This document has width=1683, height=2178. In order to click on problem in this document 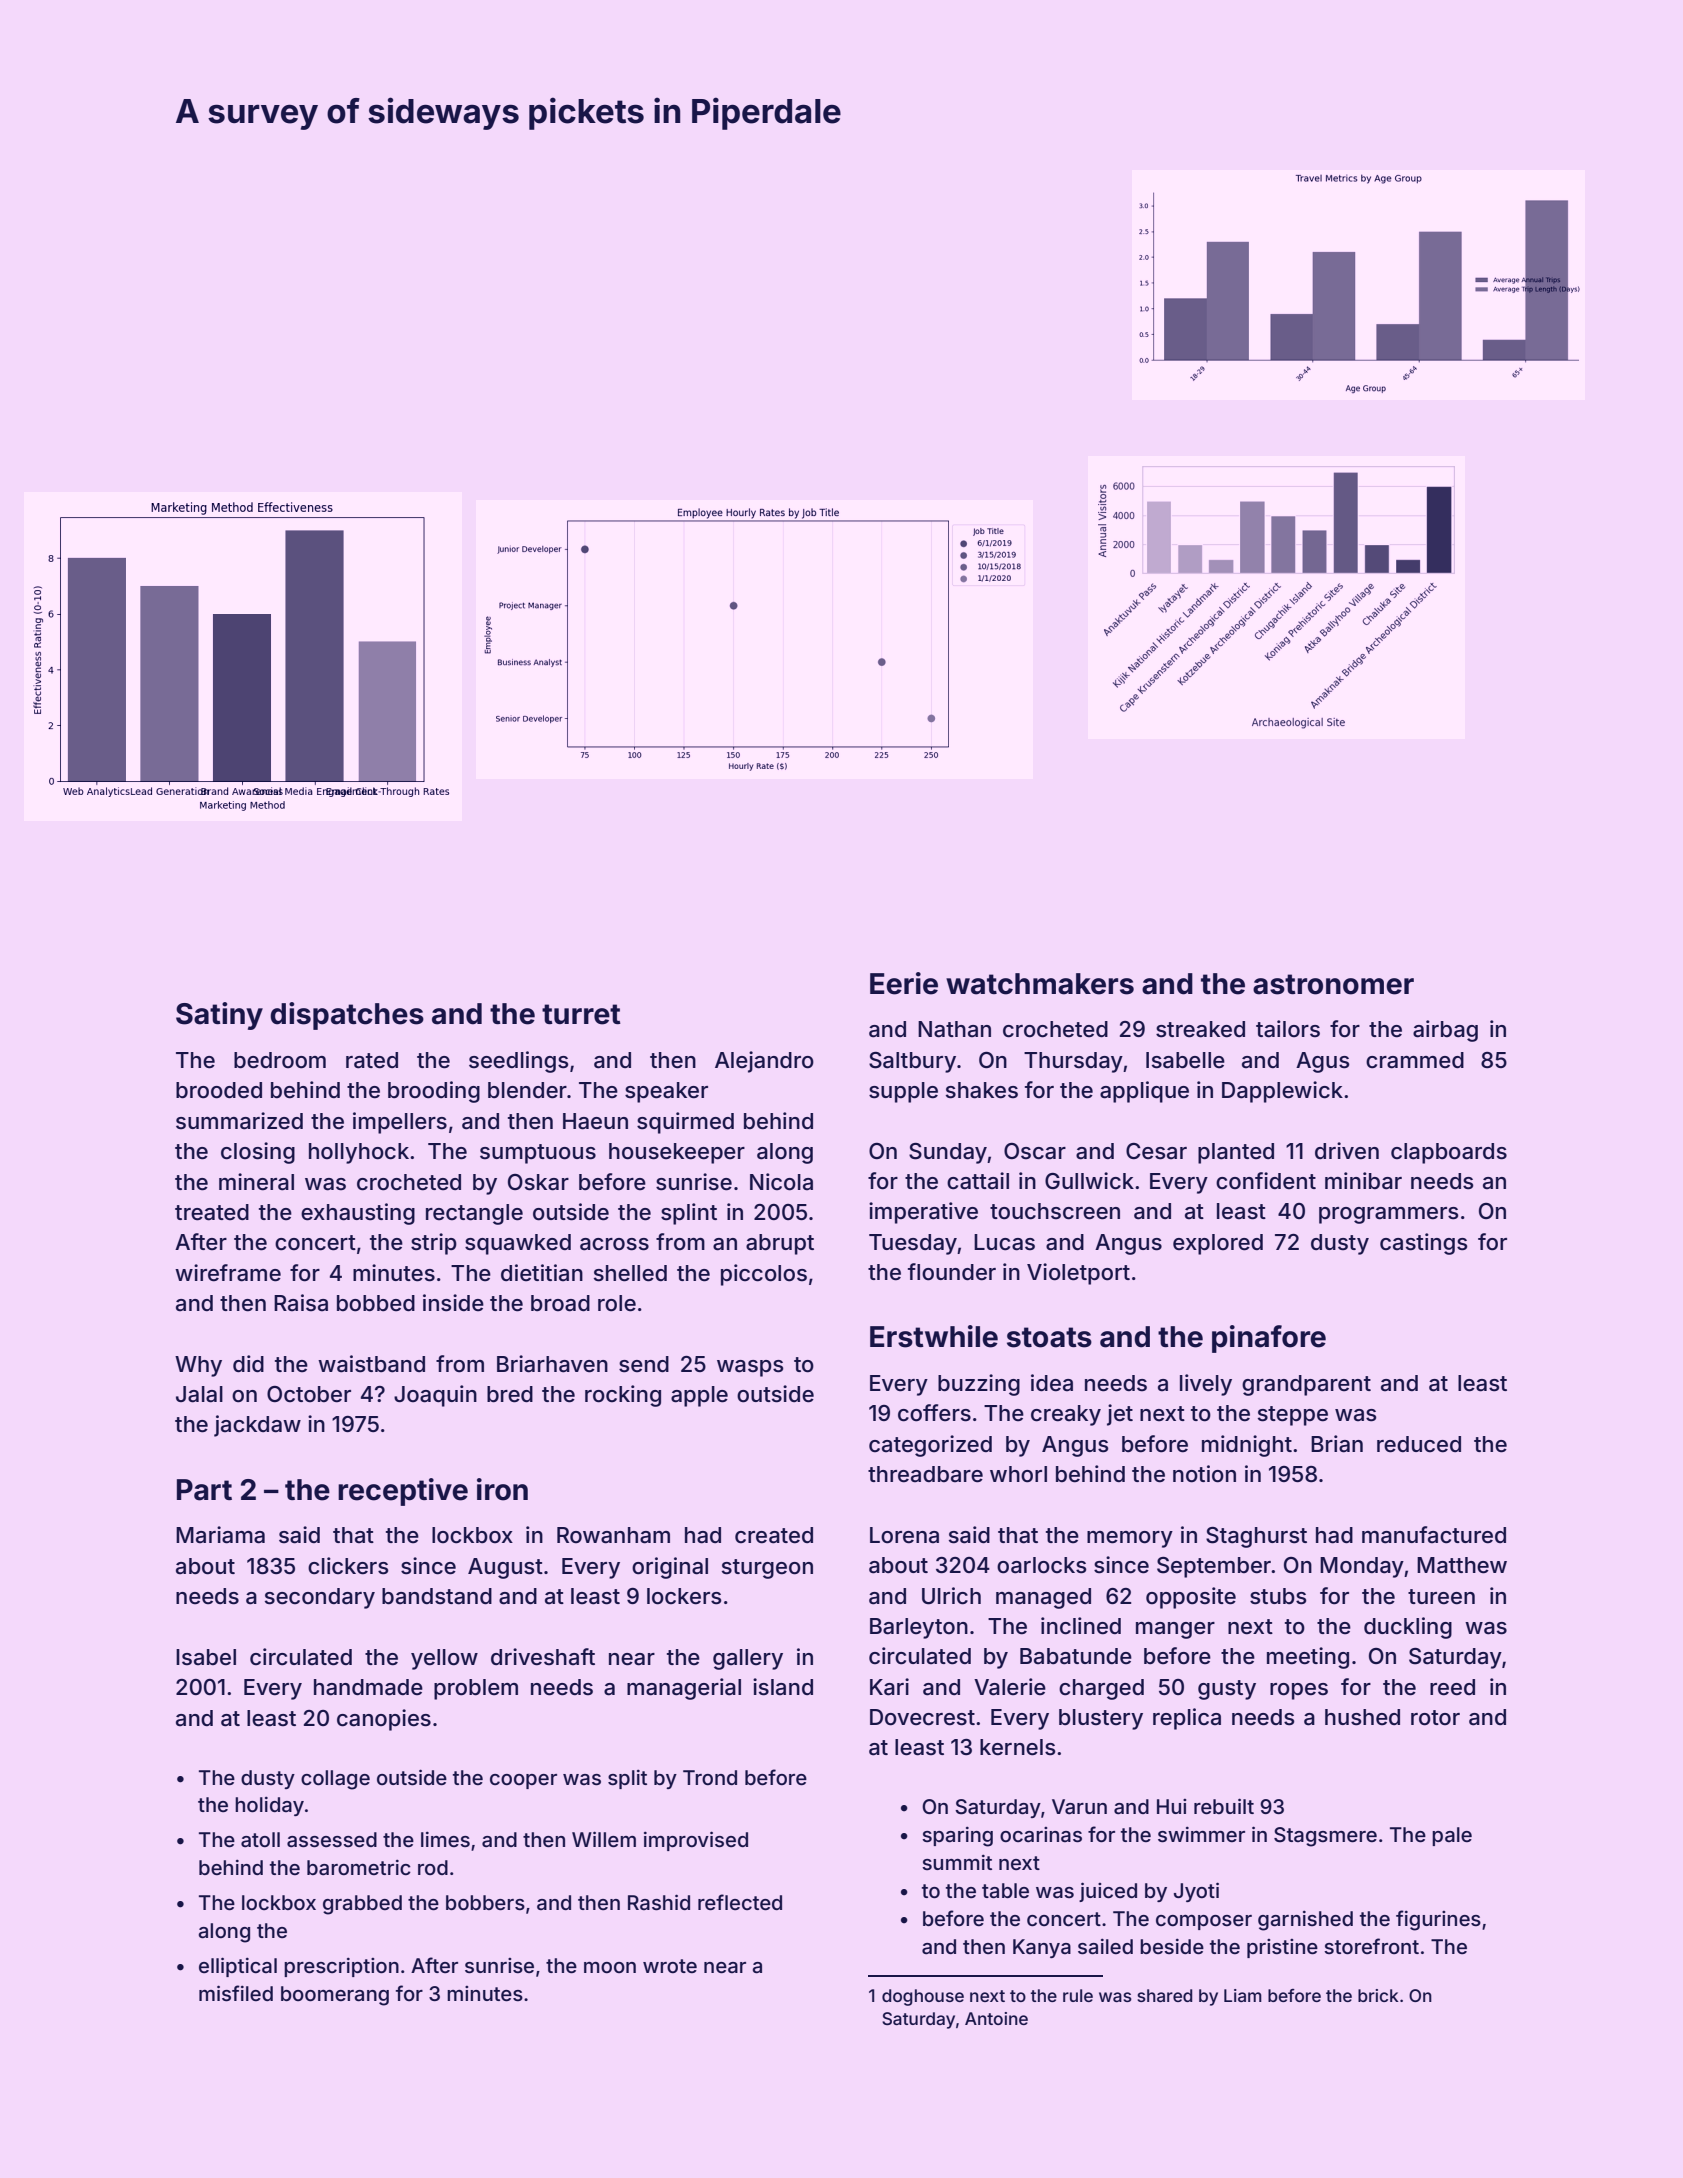, I will do `click(476, 1689)`.
